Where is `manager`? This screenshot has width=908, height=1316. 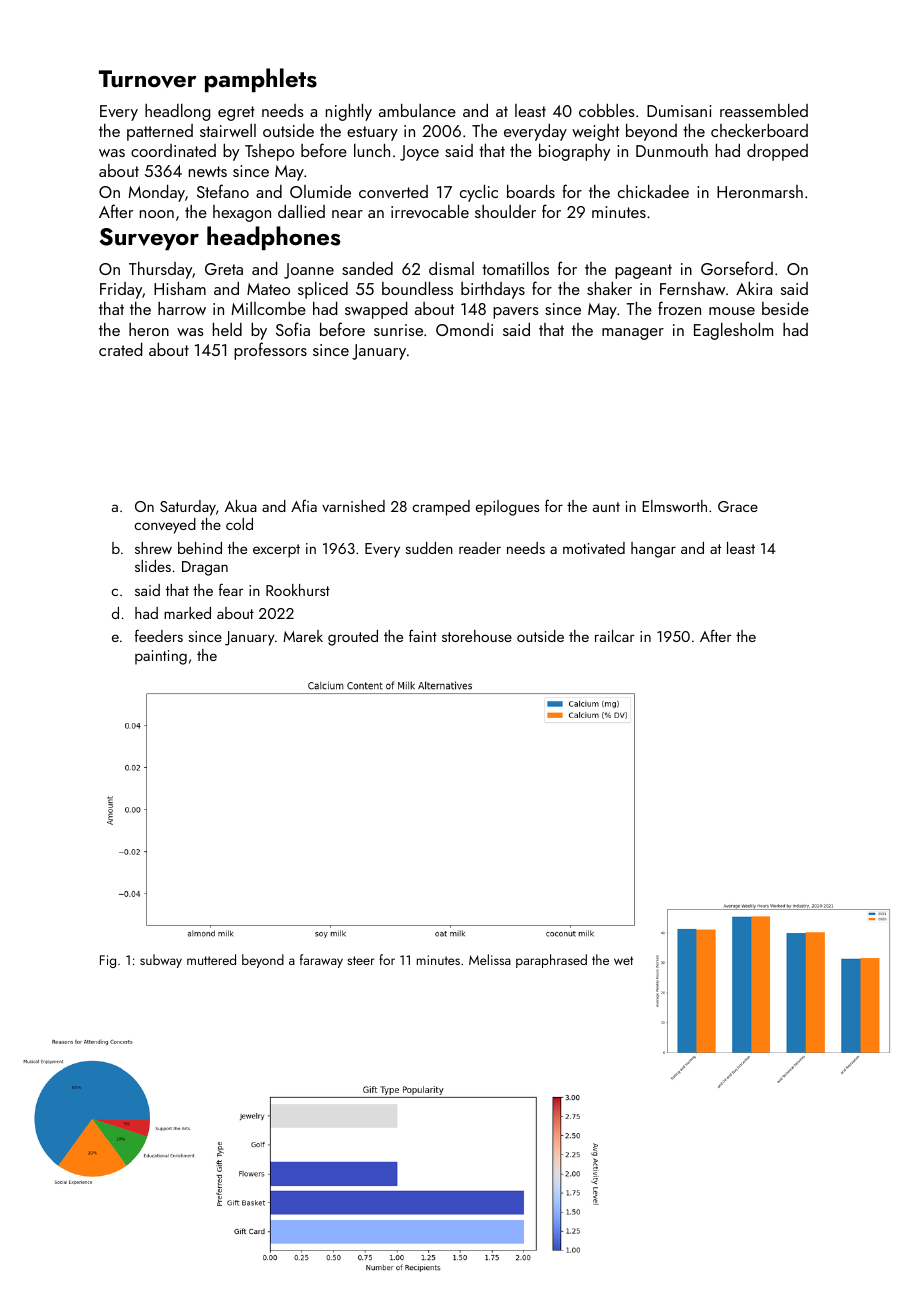
manager is located at coordinates (633, 334).
